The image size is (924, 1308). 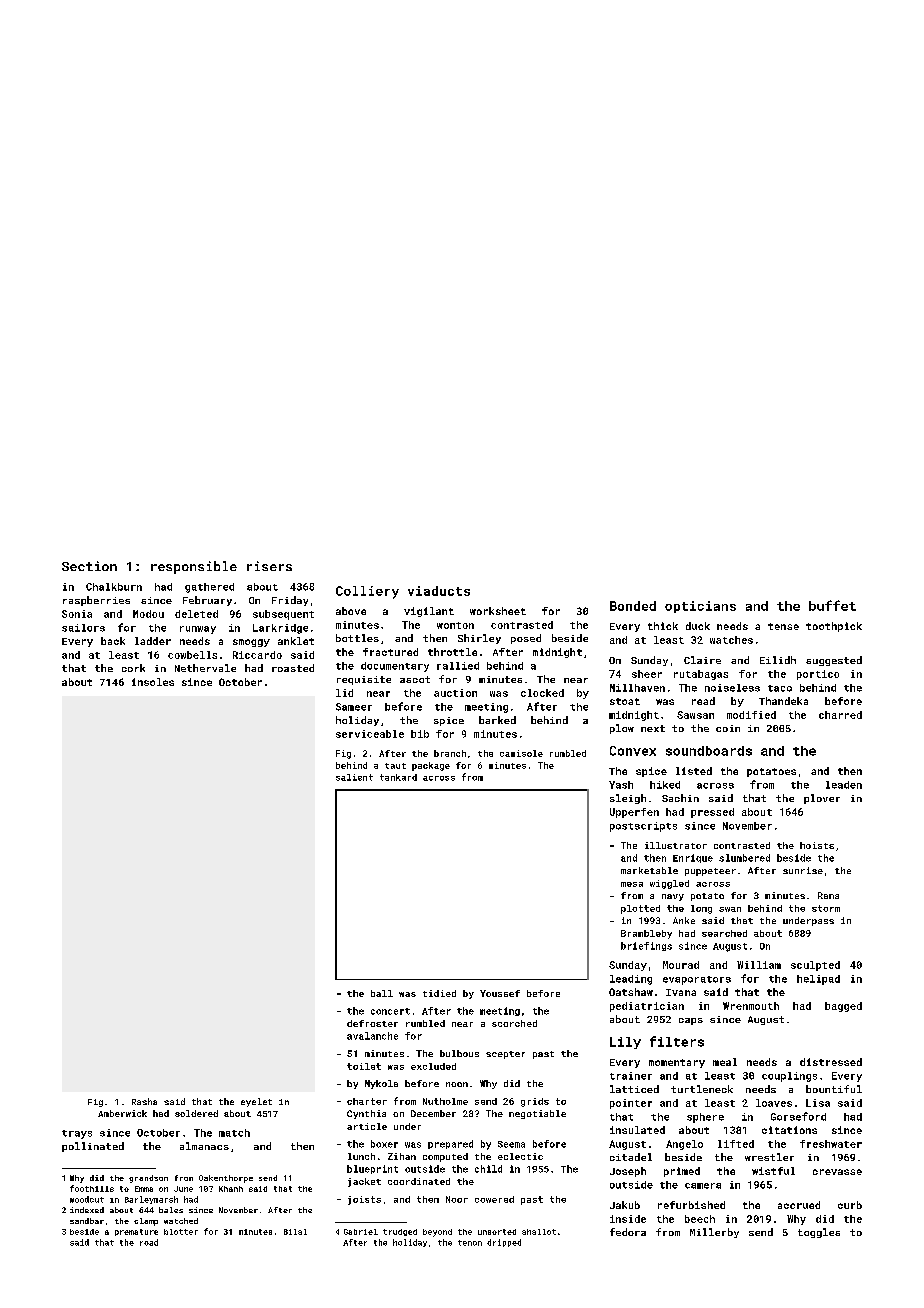 What do you see at coordinates (361, 1232) in the page?
I see `Gabriel` at bounding box center [361, 1232].
